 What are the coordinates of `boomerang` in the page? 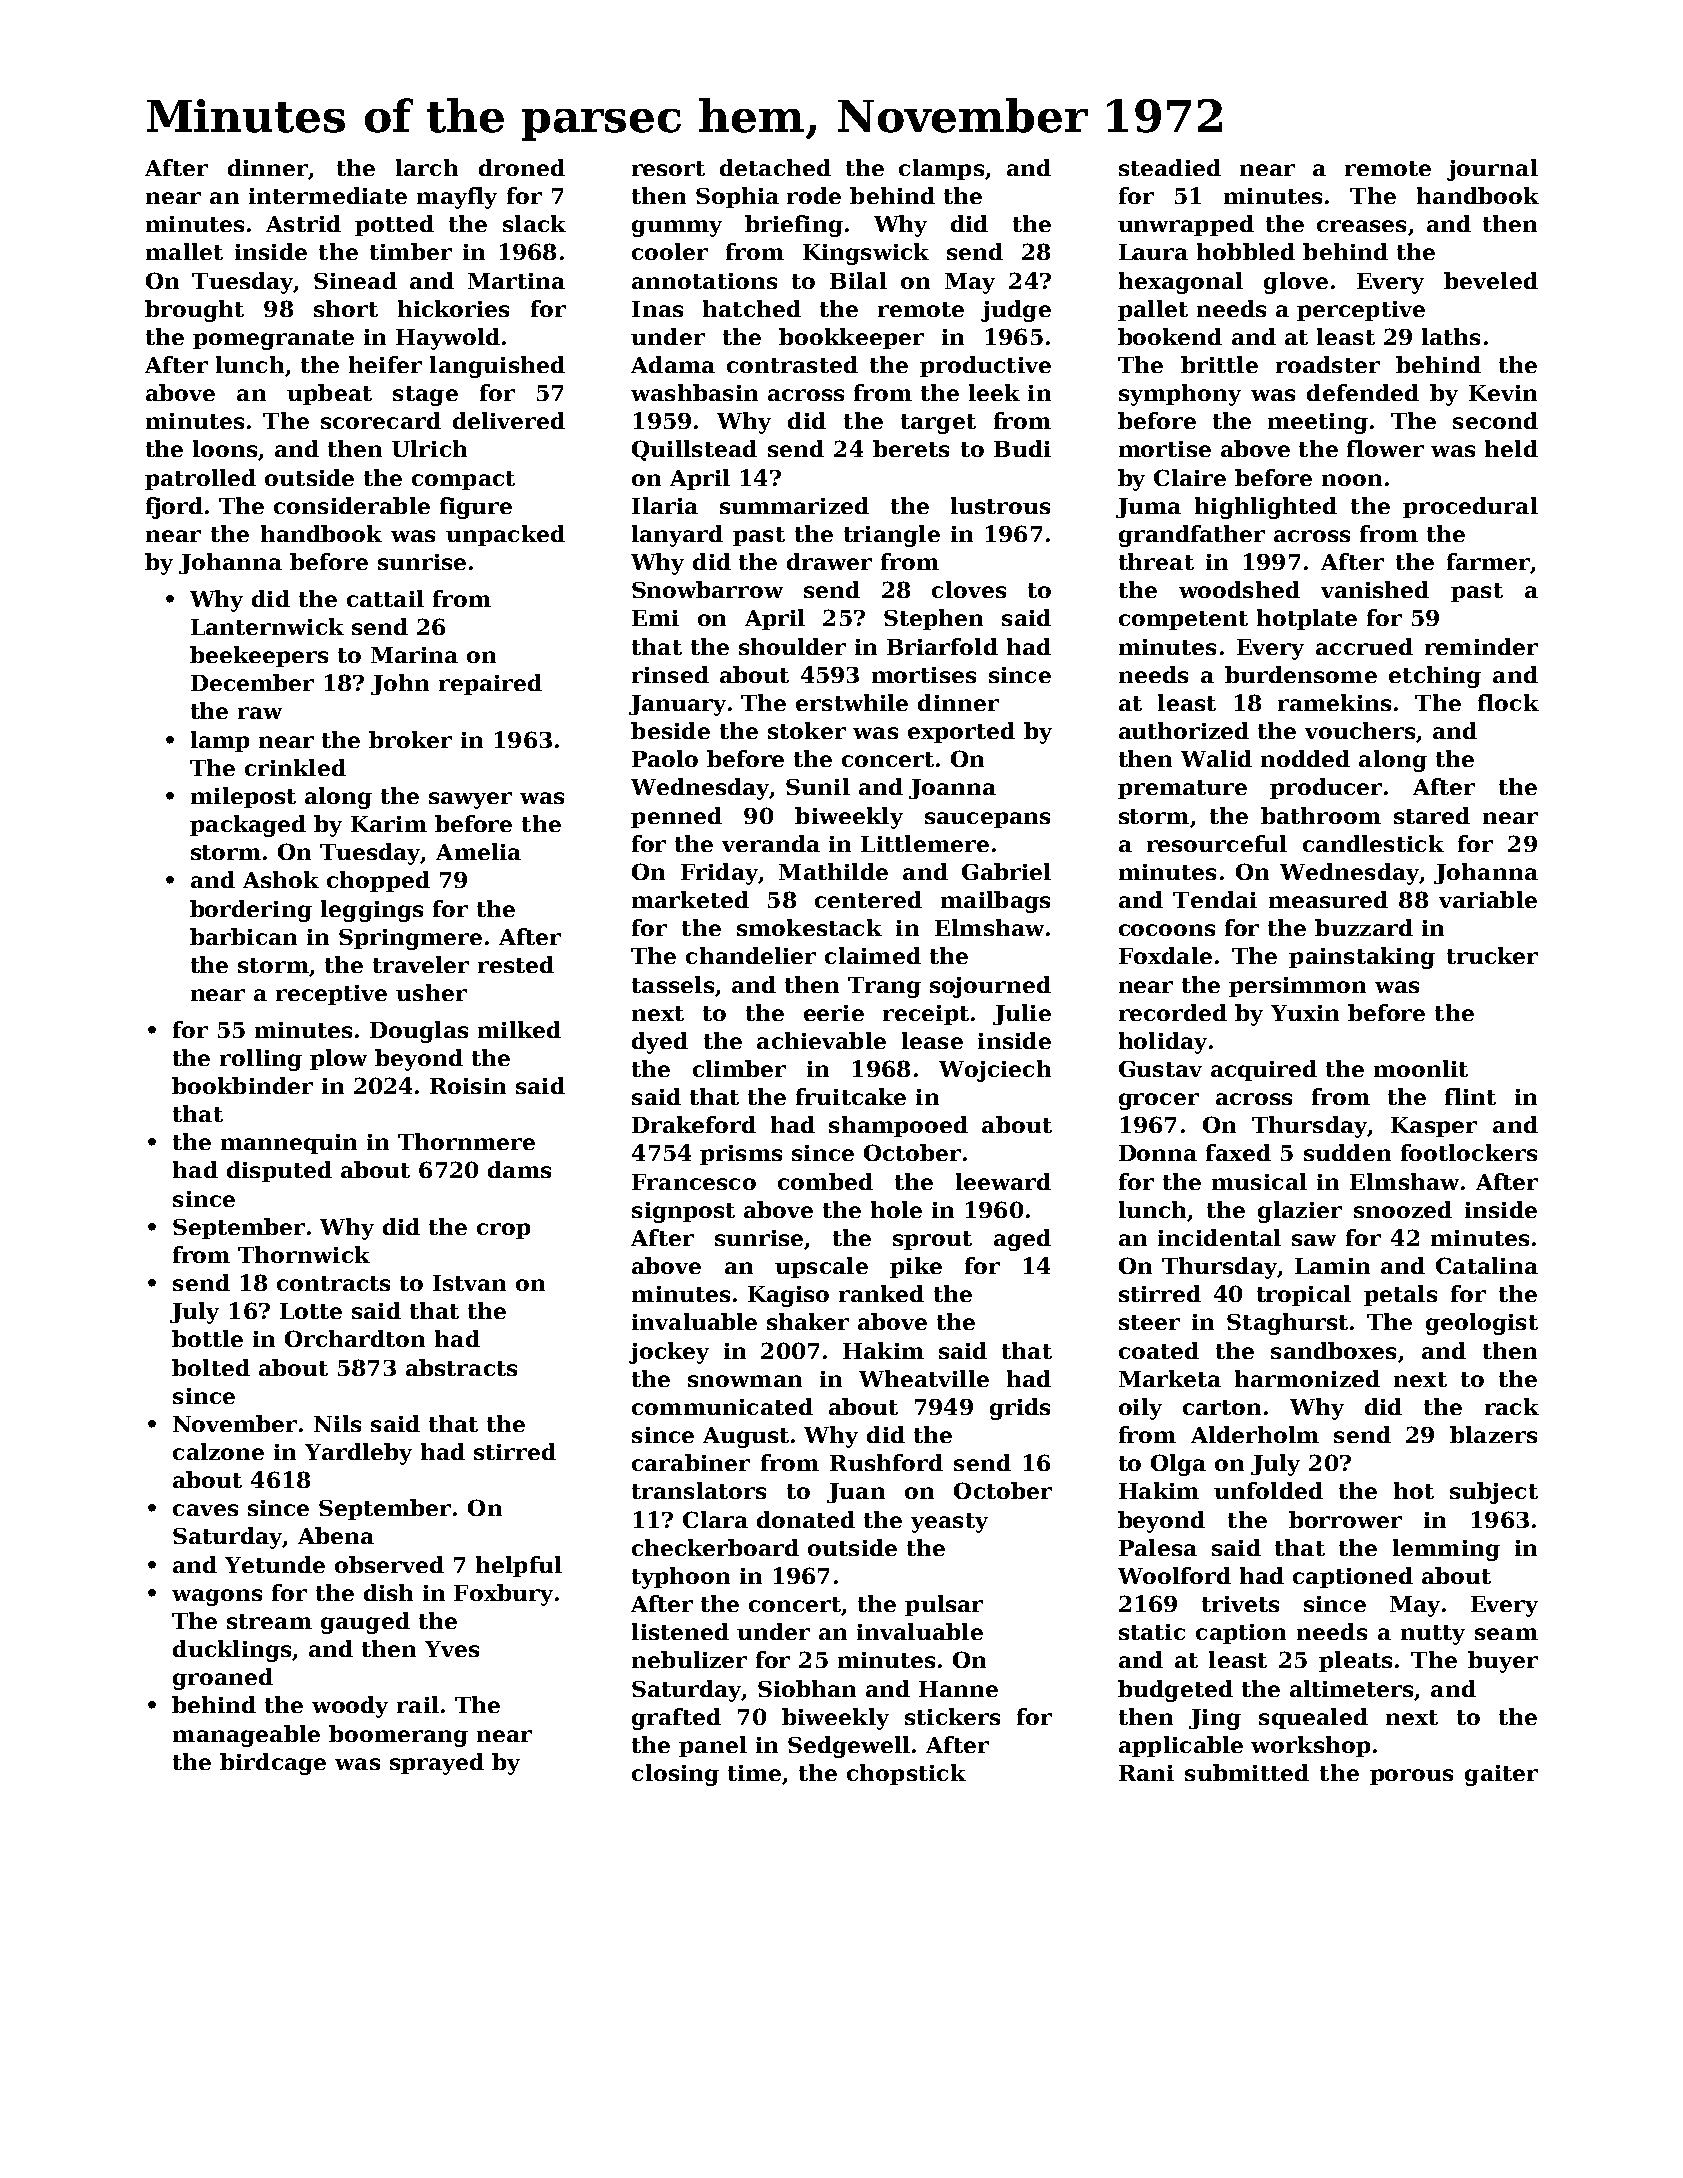 It's located at (398, 1736).
